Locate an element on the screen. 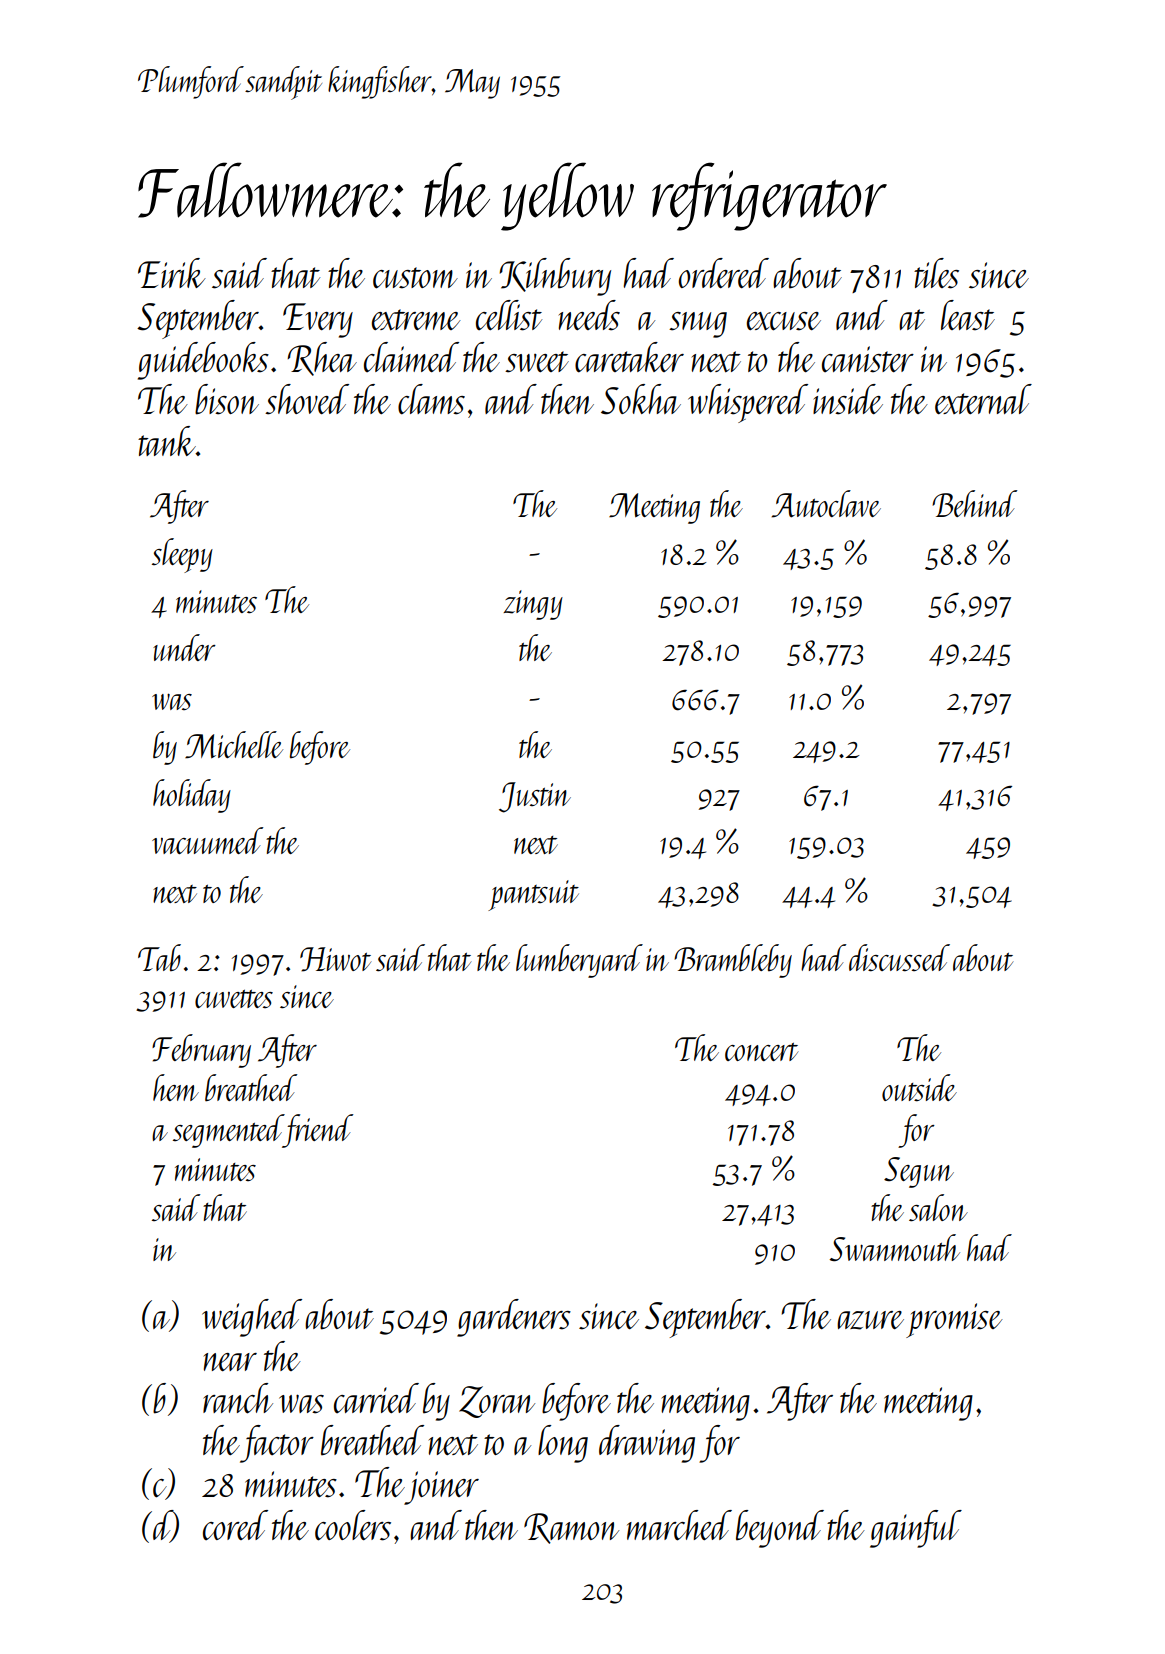  drawing is located at coordinates (647, 1444).
